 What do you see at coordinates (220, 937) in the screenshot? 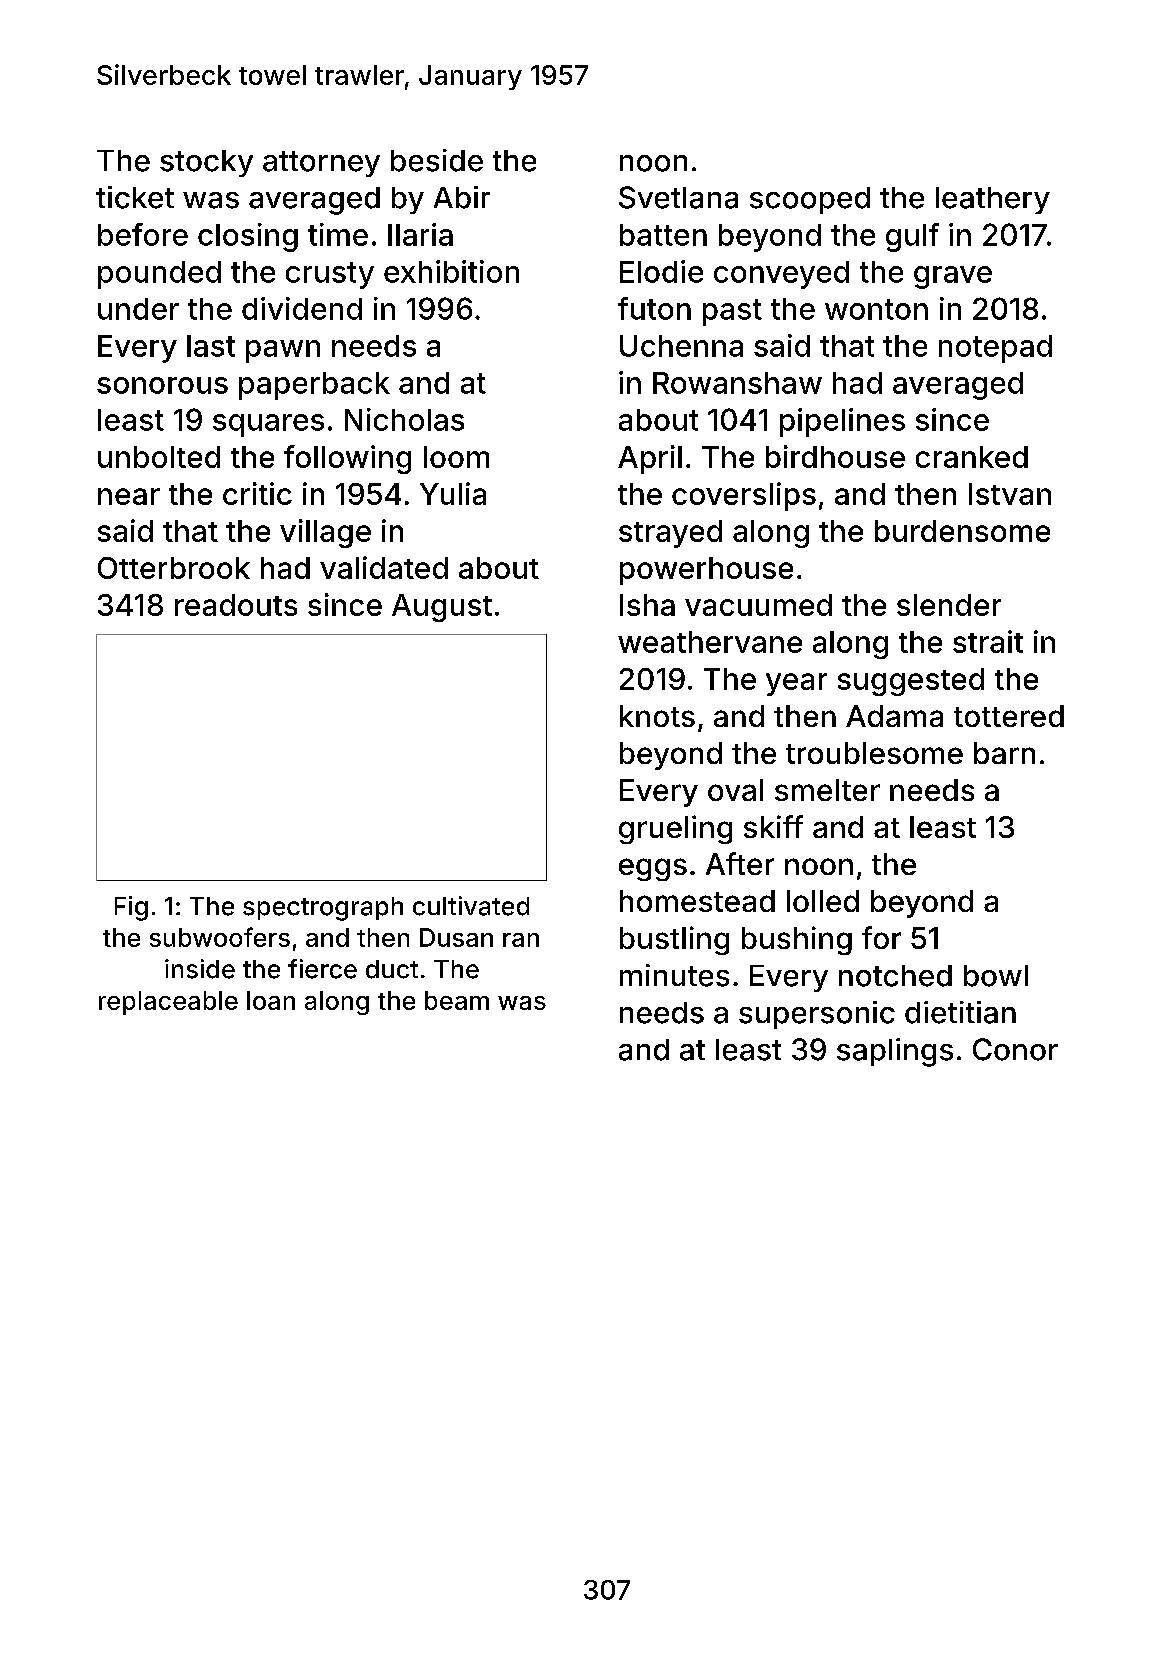
I see `subwoofers` at bounding box center [220, 937].
